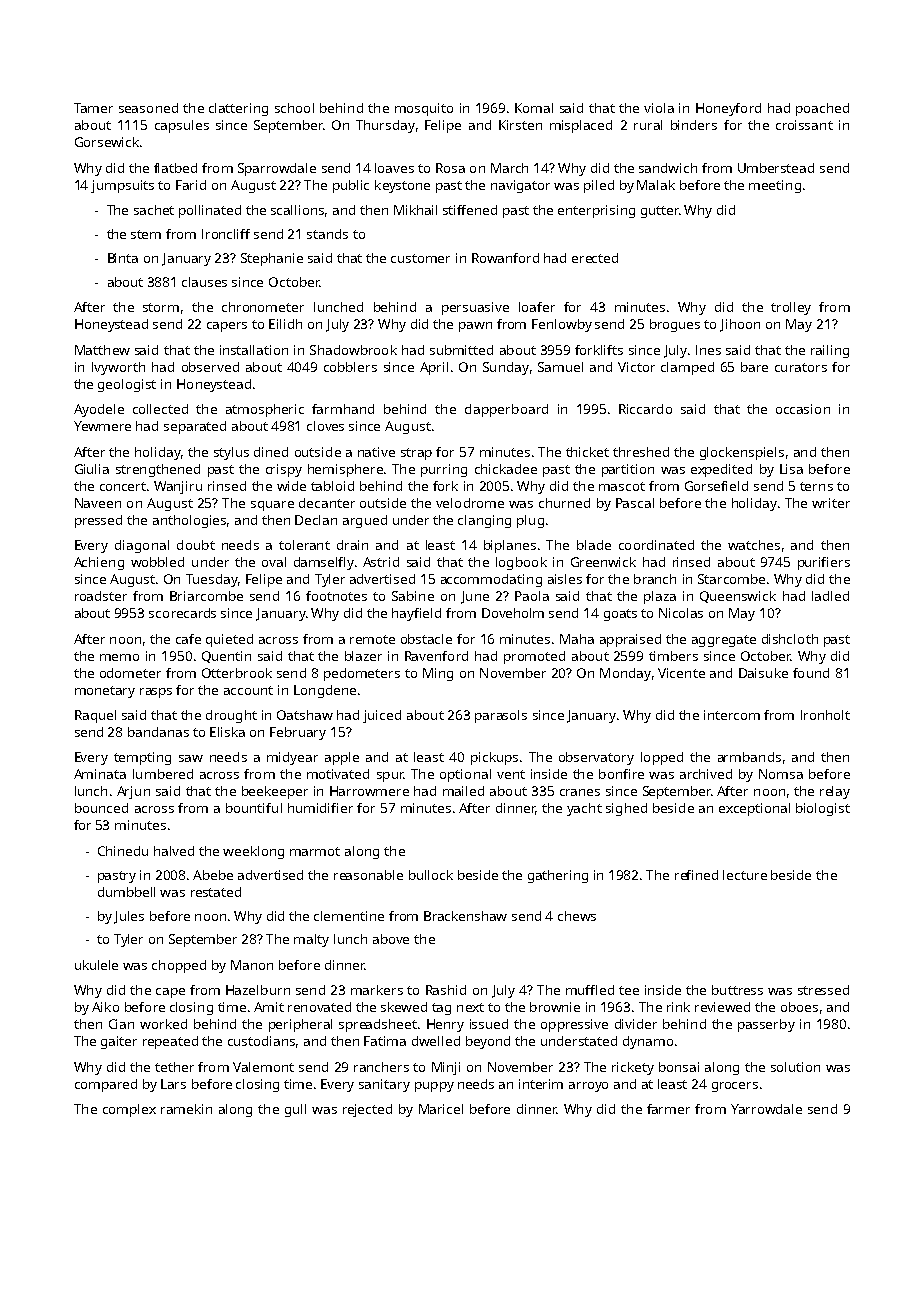 This page has height=1308, width=924. I want to click on Maricel, so click(441, 1109).
